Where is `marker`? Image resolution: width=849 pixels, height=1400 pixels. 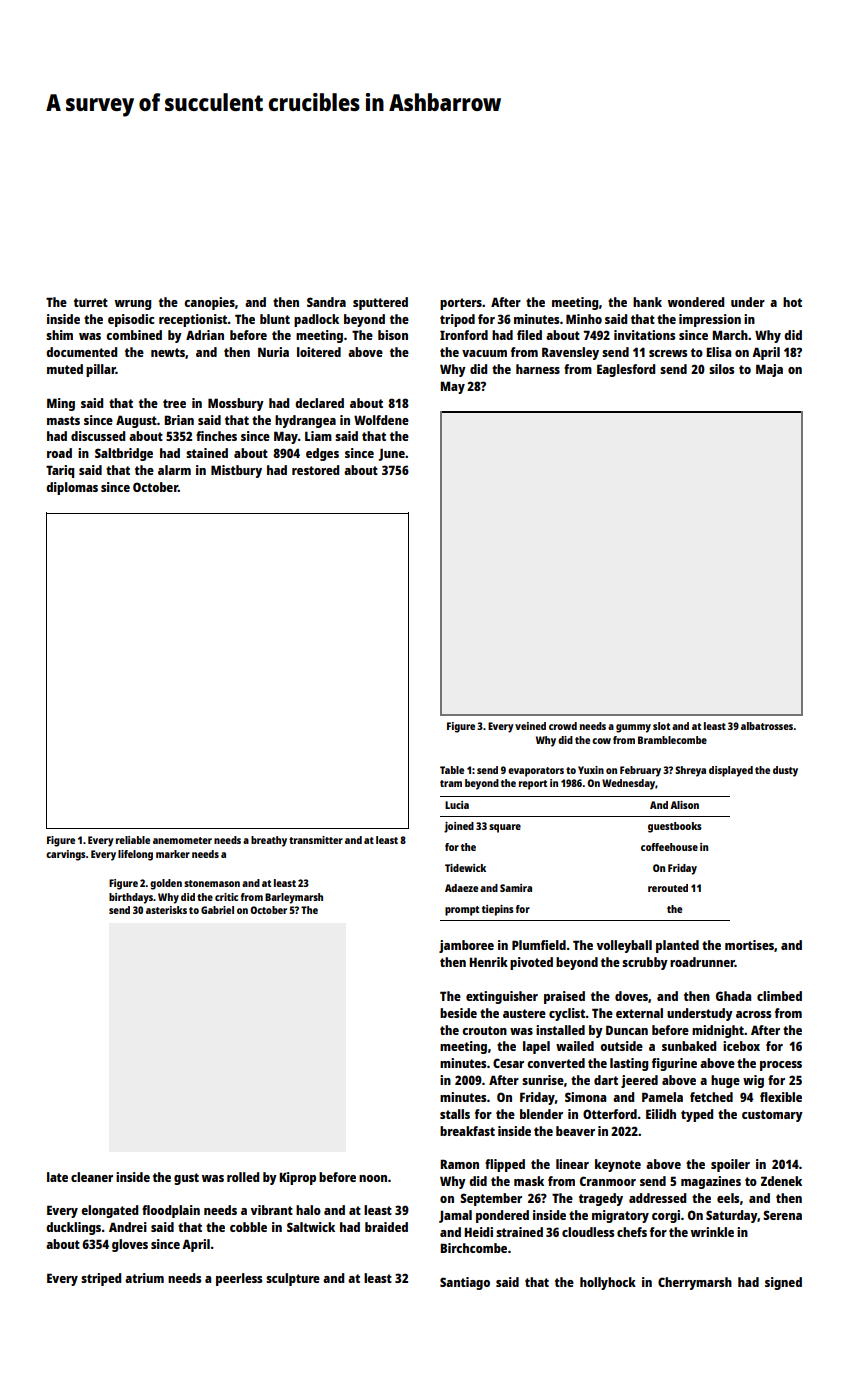
marker is located at coordinates (173, 854).
